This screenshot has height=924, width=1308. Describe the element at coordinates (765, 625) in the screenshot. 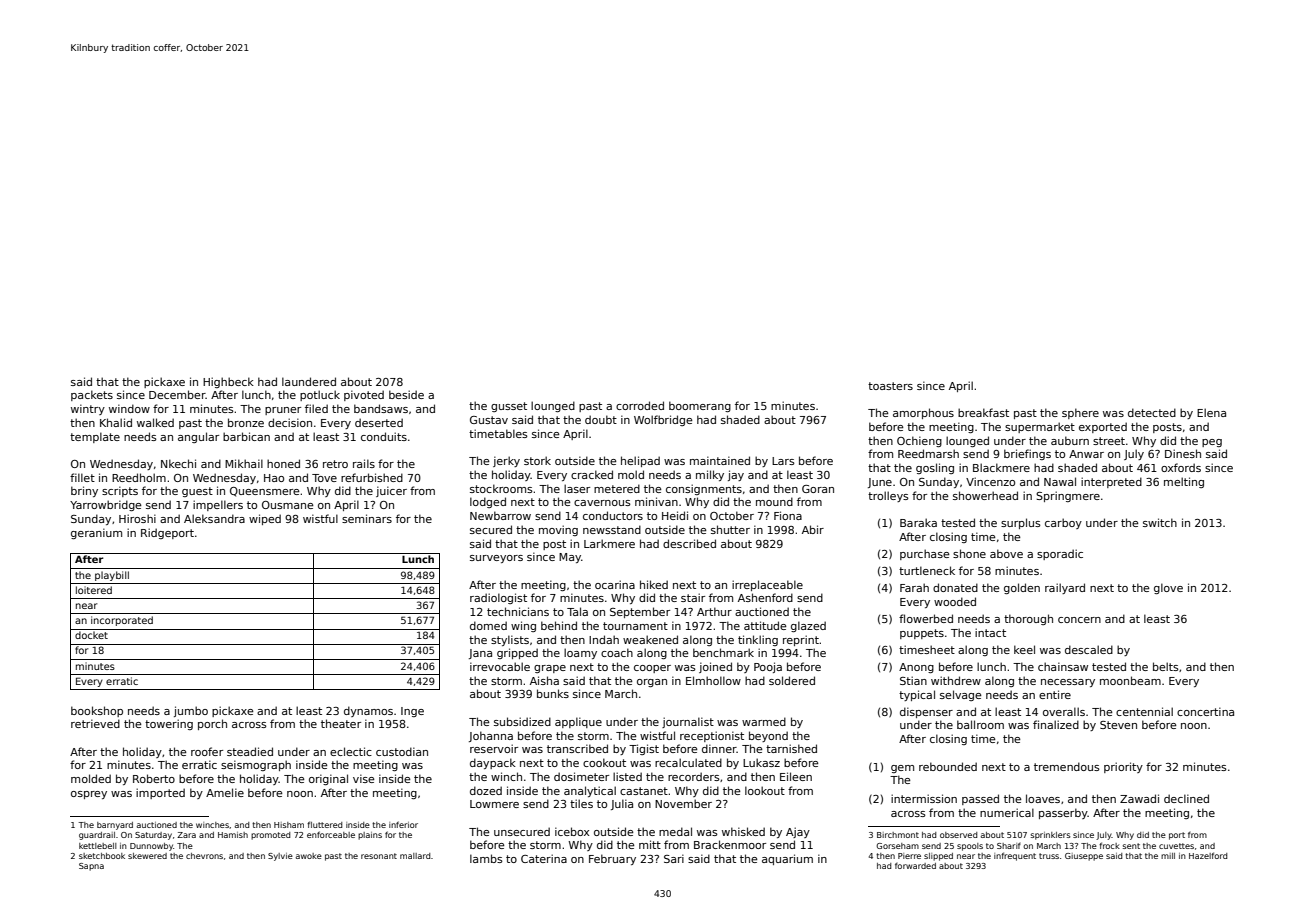

I see `attitude` at that location.
